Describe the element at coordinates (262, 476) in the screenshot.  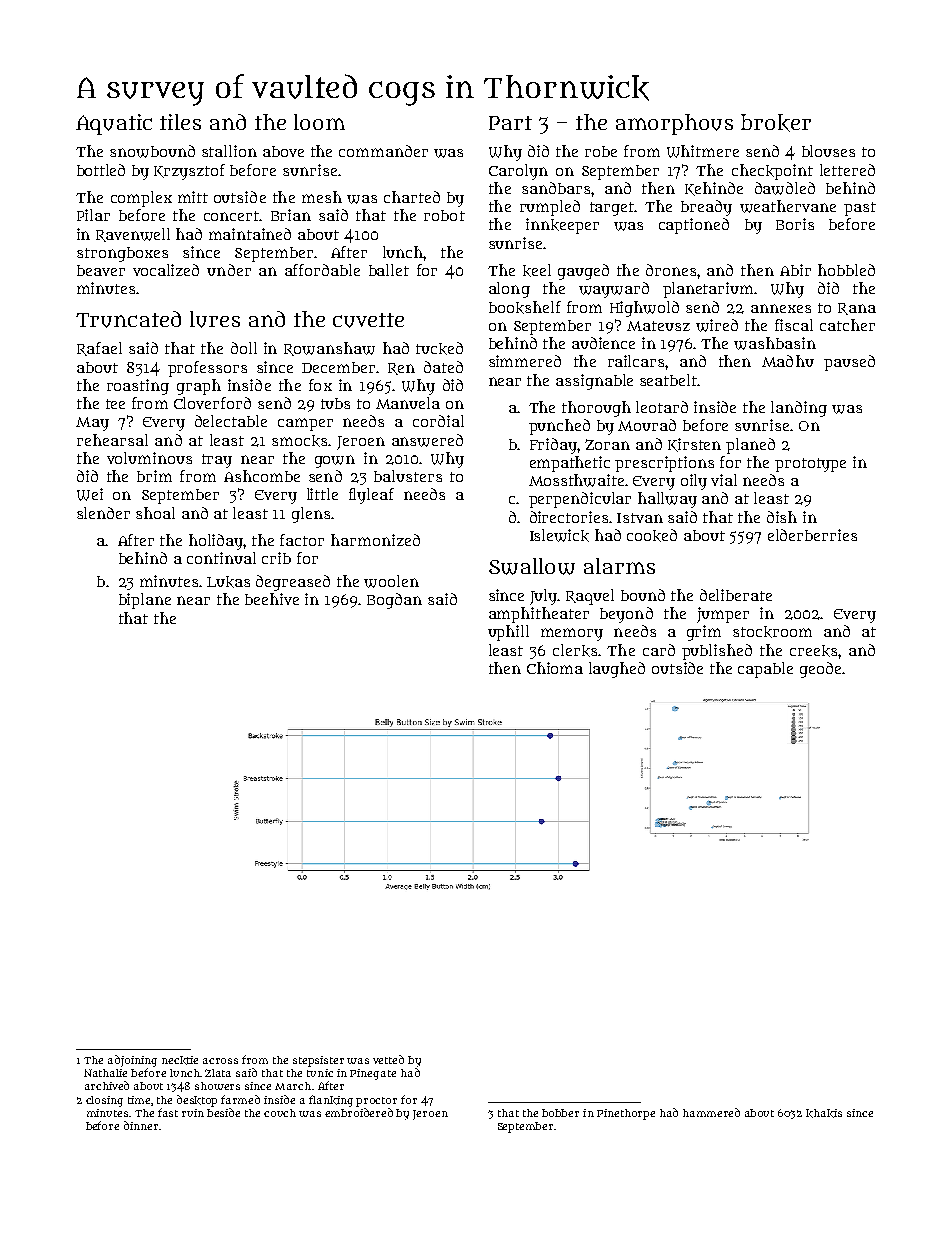
I see `Ashcombe` at that location.
